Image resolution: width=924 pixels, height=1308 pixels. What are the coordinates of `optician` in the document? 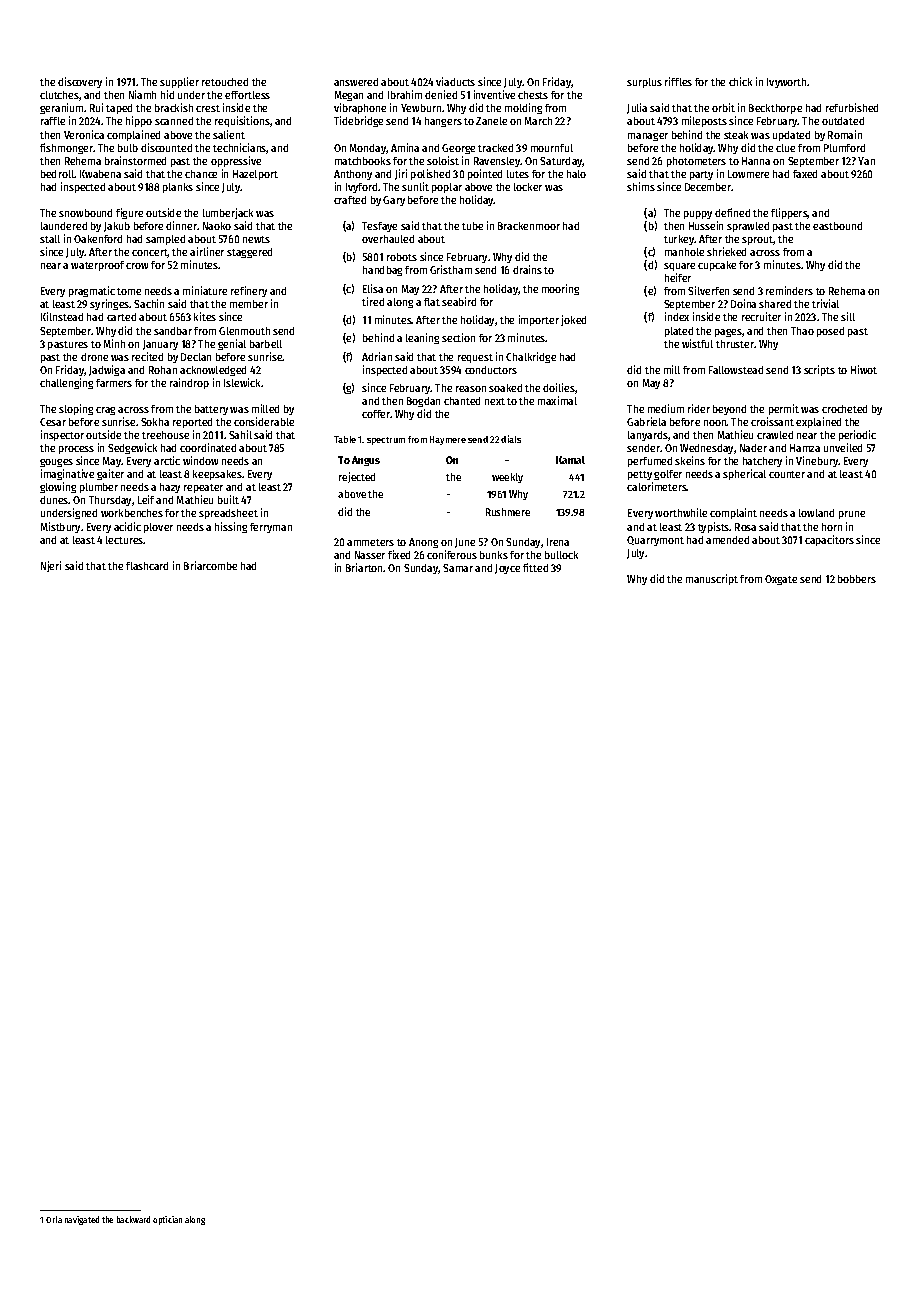 It's located at (167, 1220).
